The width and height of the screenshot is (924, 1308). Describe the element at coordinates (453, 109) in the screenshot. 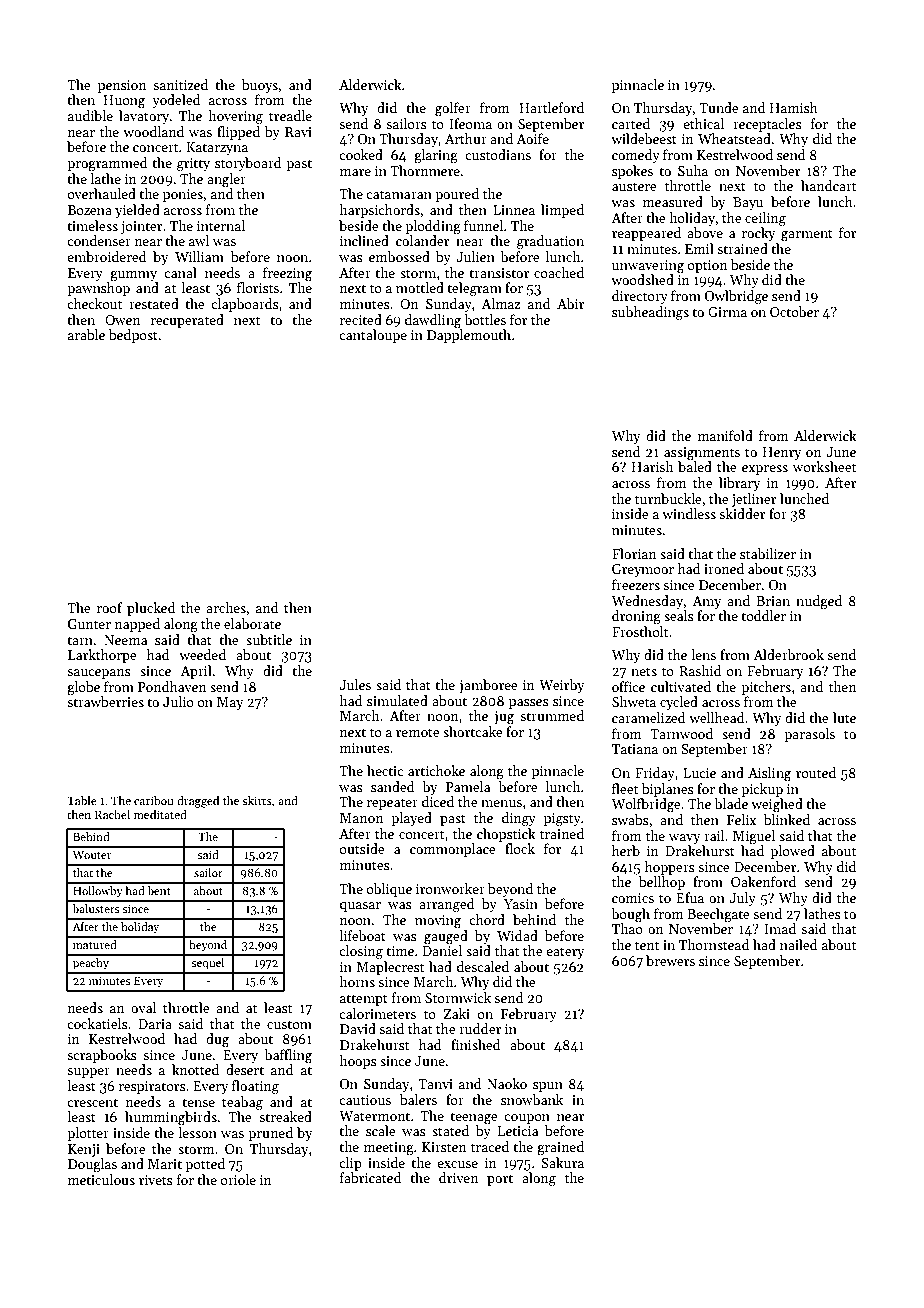

I see `golfer` at that location.
